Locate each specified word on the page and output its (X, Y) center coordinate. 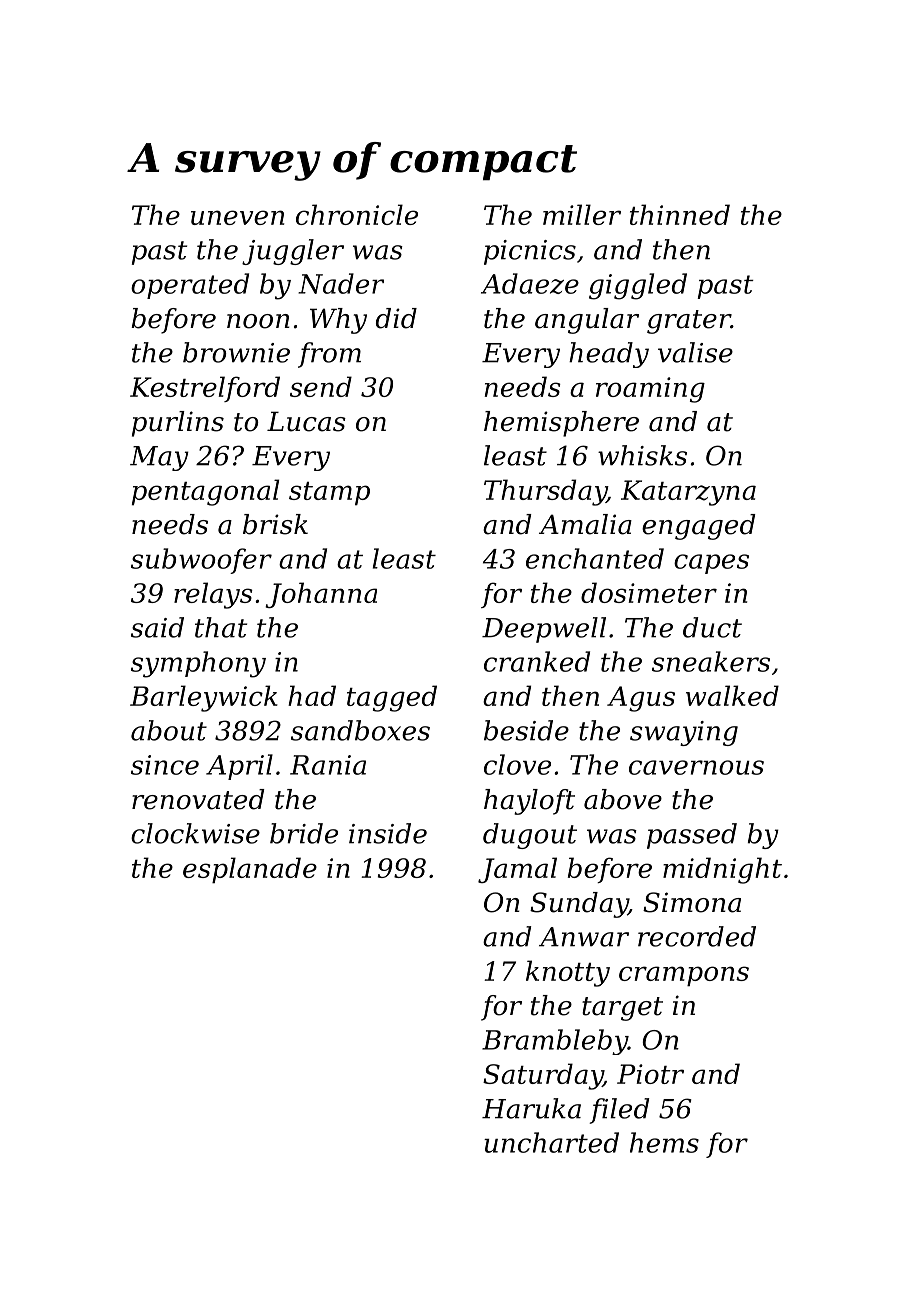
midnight (722, 870)
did (396, 318)
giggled (638, 286)
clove (517, 764)
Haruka (531, 1108)
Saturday (543, 1076)
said (157, 627)
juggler (293, 252)
